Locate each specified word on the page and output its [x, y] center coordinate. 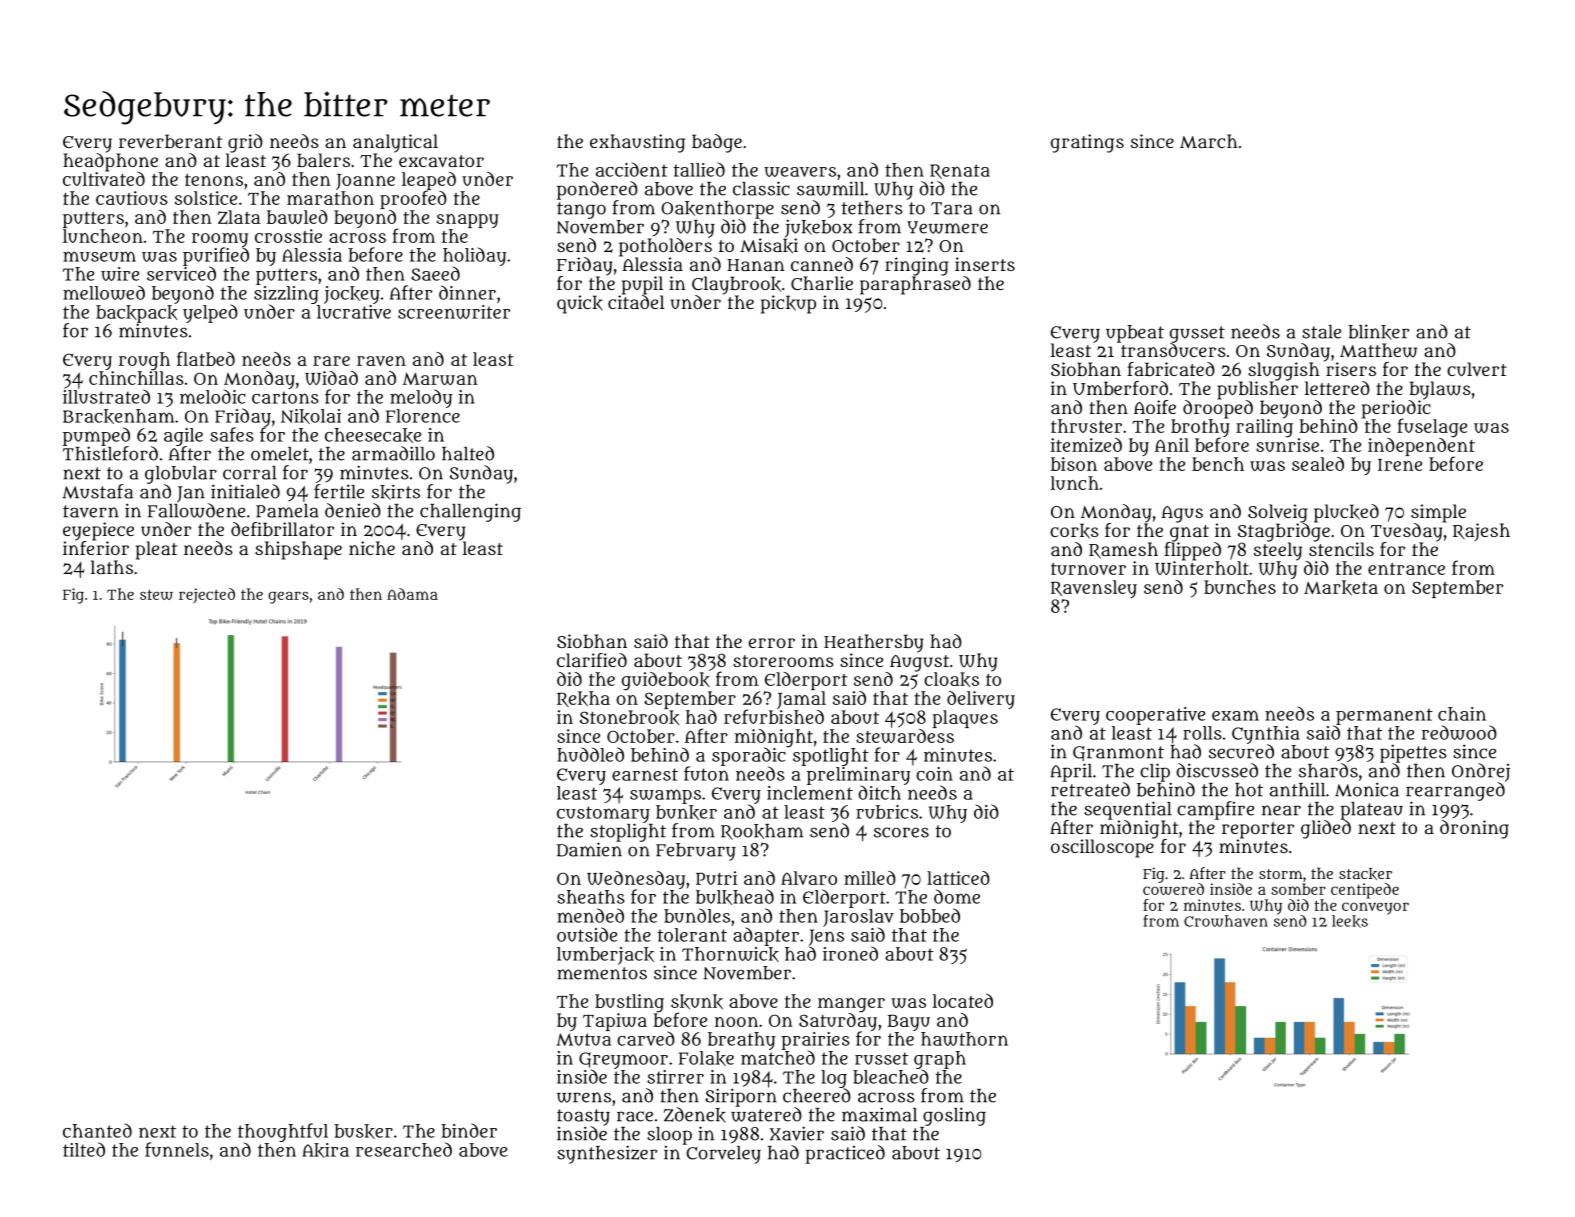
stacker [1365, 874]
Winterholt [1202, 568]
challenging [470, 512]
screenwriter [454, 312]
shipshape [298, 550]
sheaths [591, 897]
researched [404, 1149]
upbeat [1135, 334]
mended [590, 915]
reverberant [170, 141]
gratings [1087, 143]
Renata [960, 171]
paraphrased [915, 285]
